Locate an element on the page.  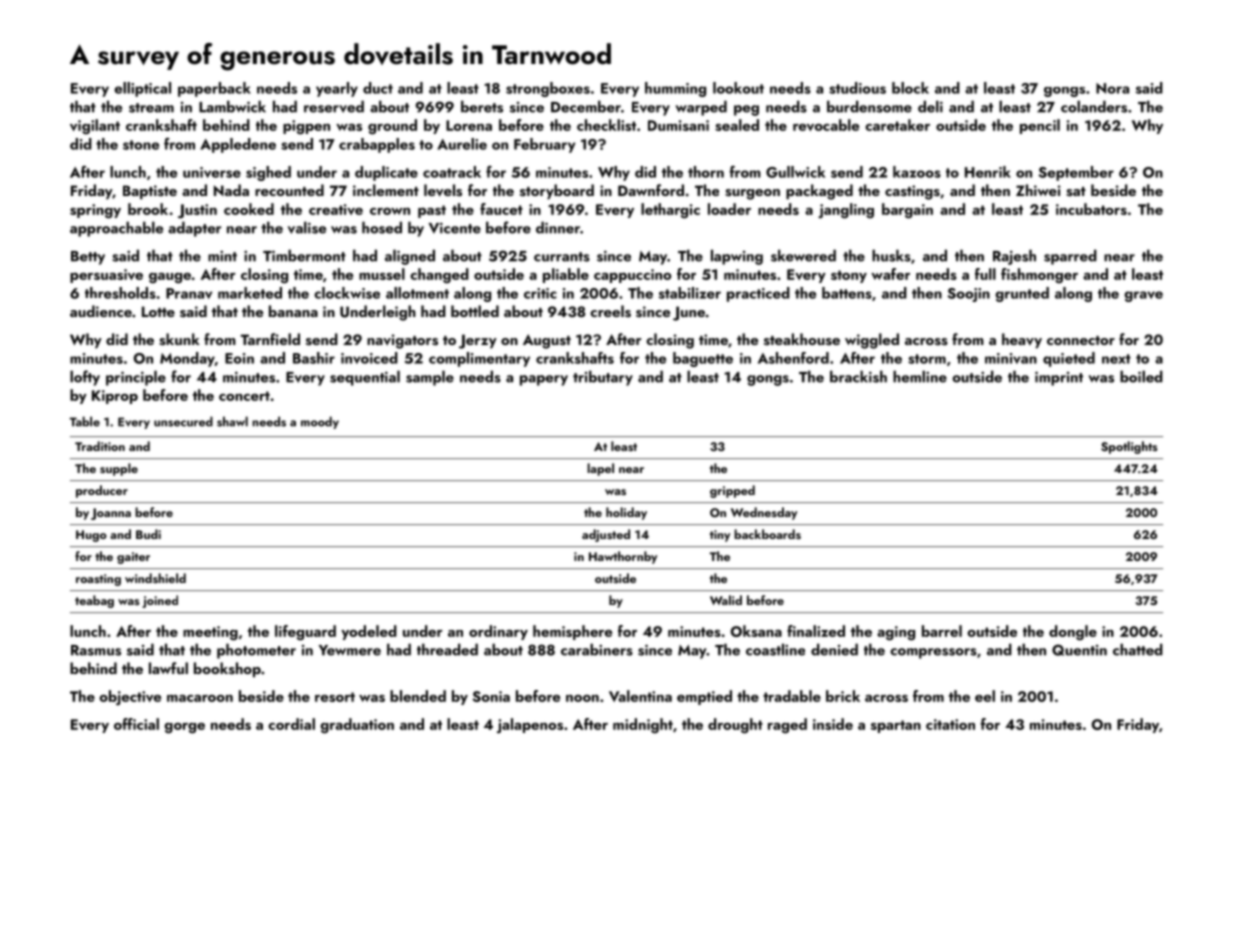
citation is located at coordinates (950, 724).
